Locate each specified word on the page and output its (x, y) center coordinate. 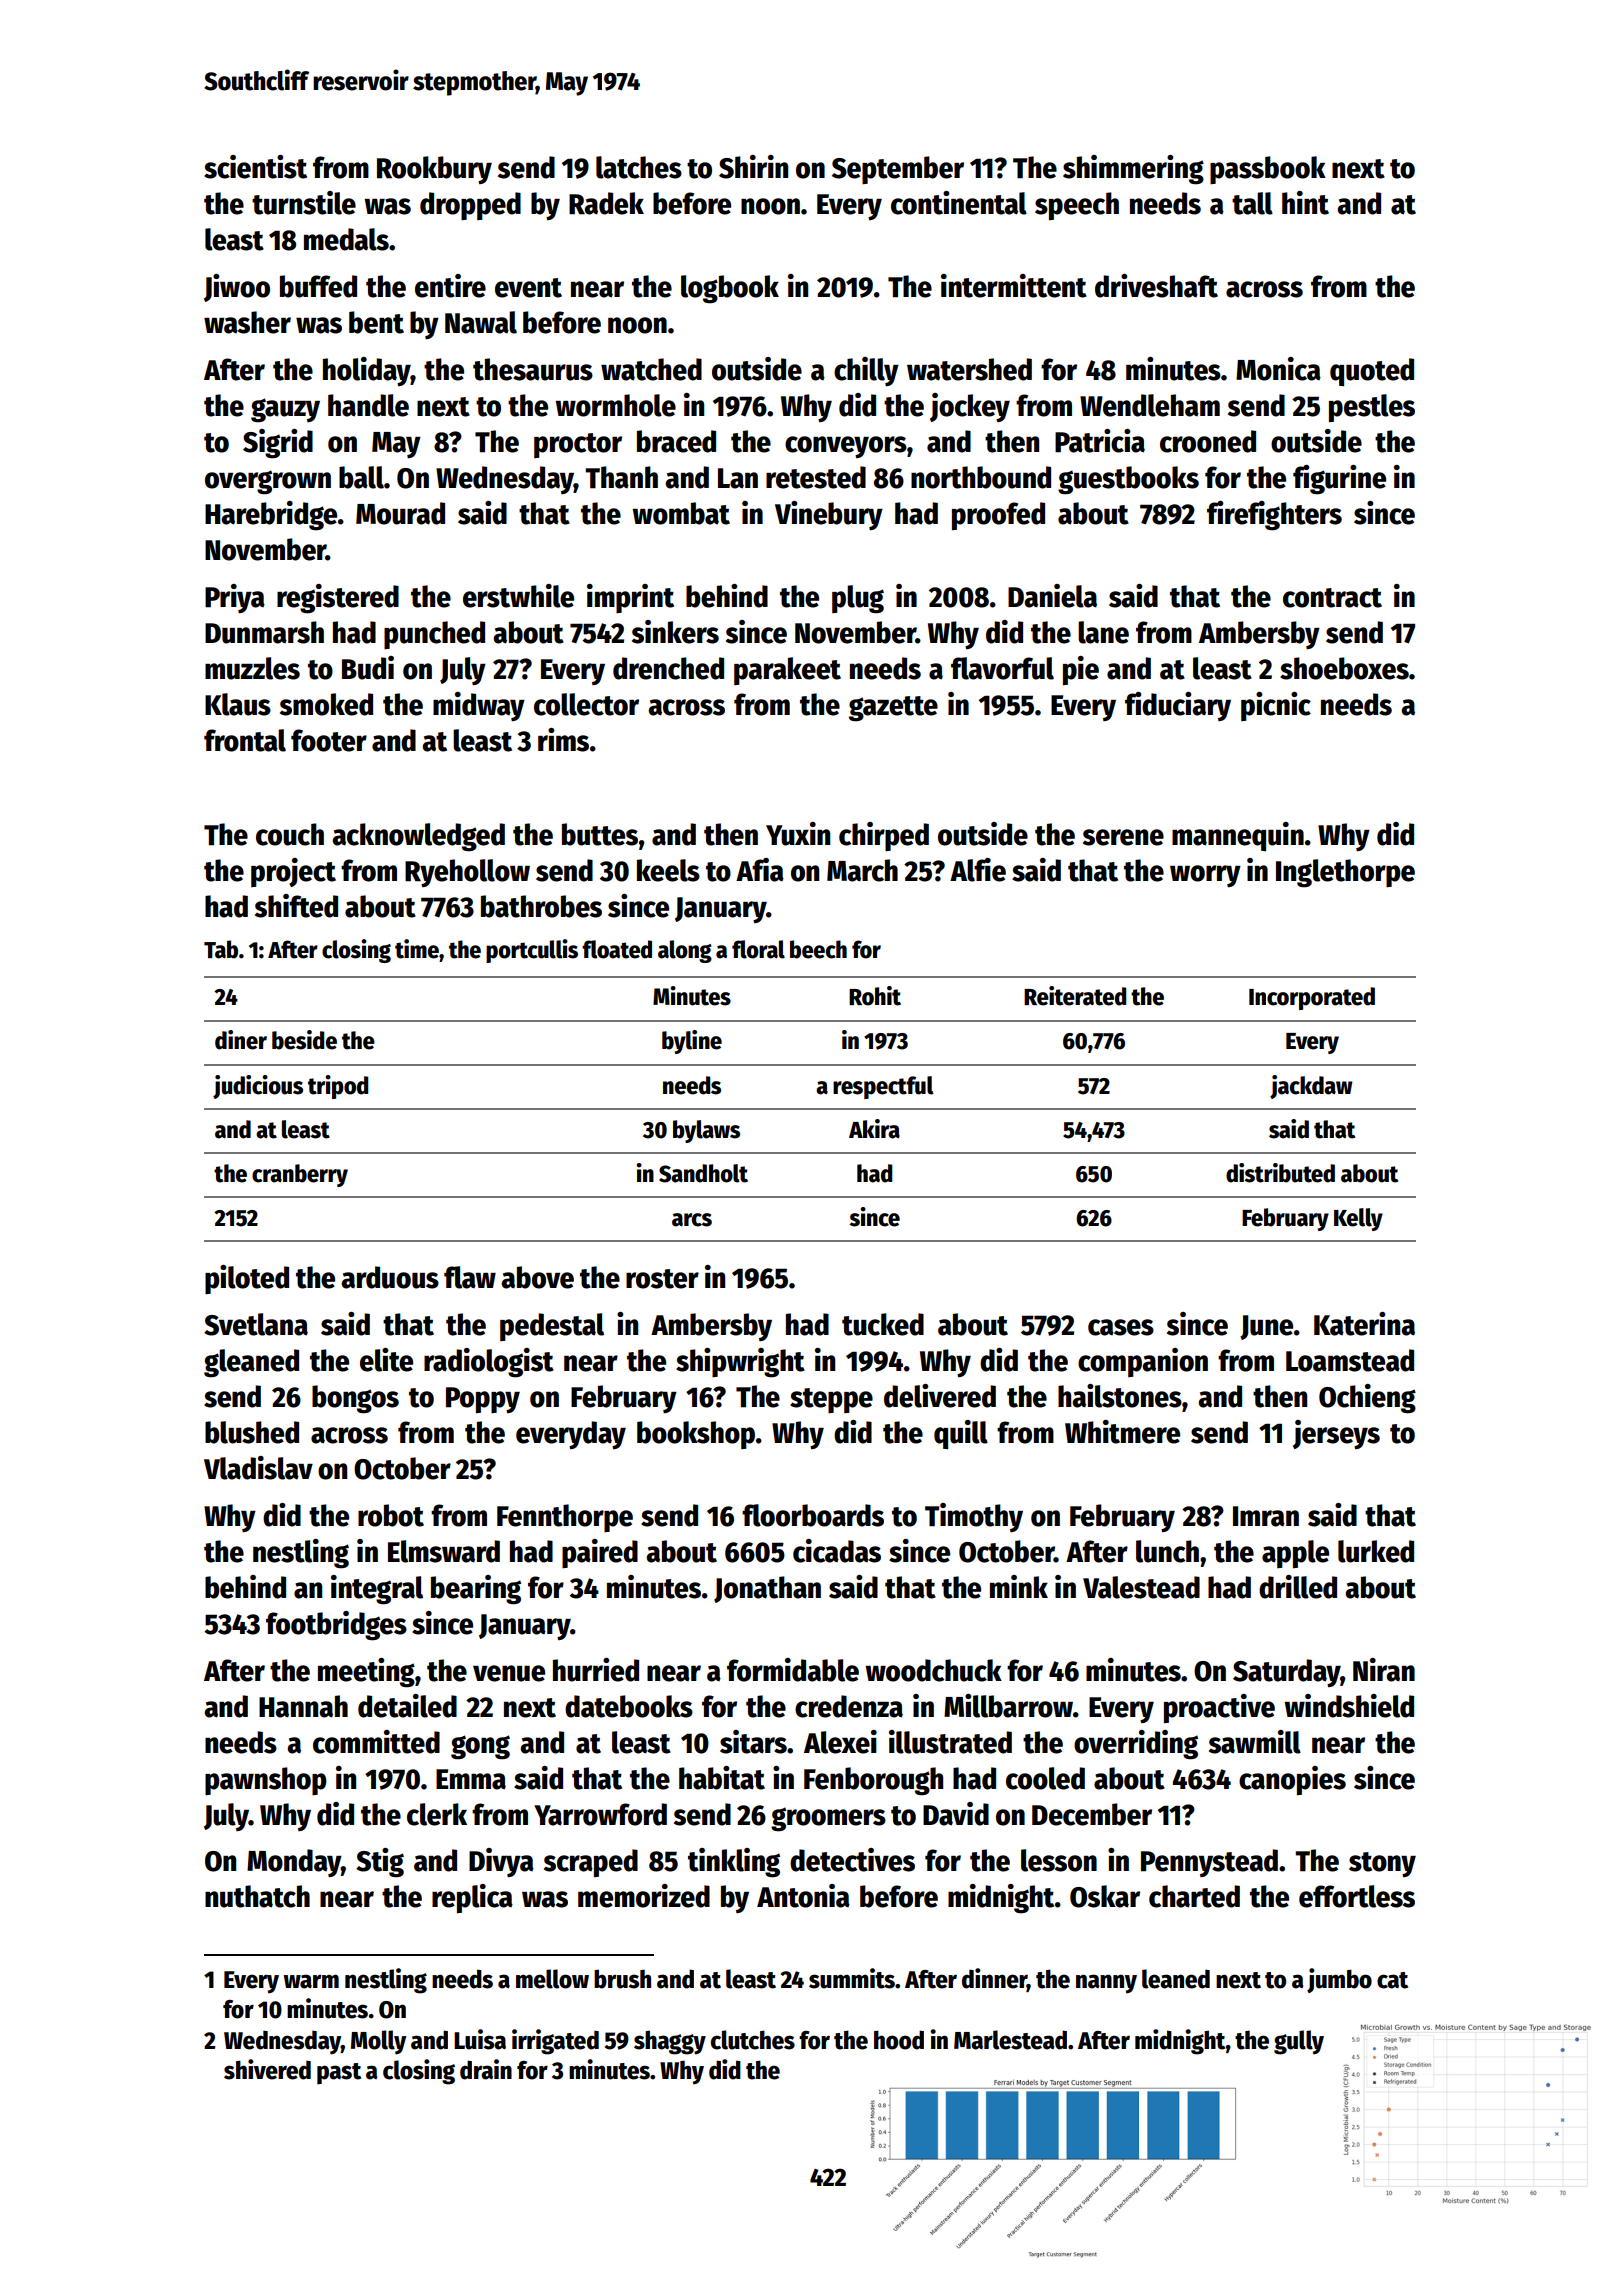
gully (1299, 2042)
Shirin (753, 167)
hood (899, 2040)
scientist (255, 167)
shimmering (1133, 170)
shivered (267, 2069)
